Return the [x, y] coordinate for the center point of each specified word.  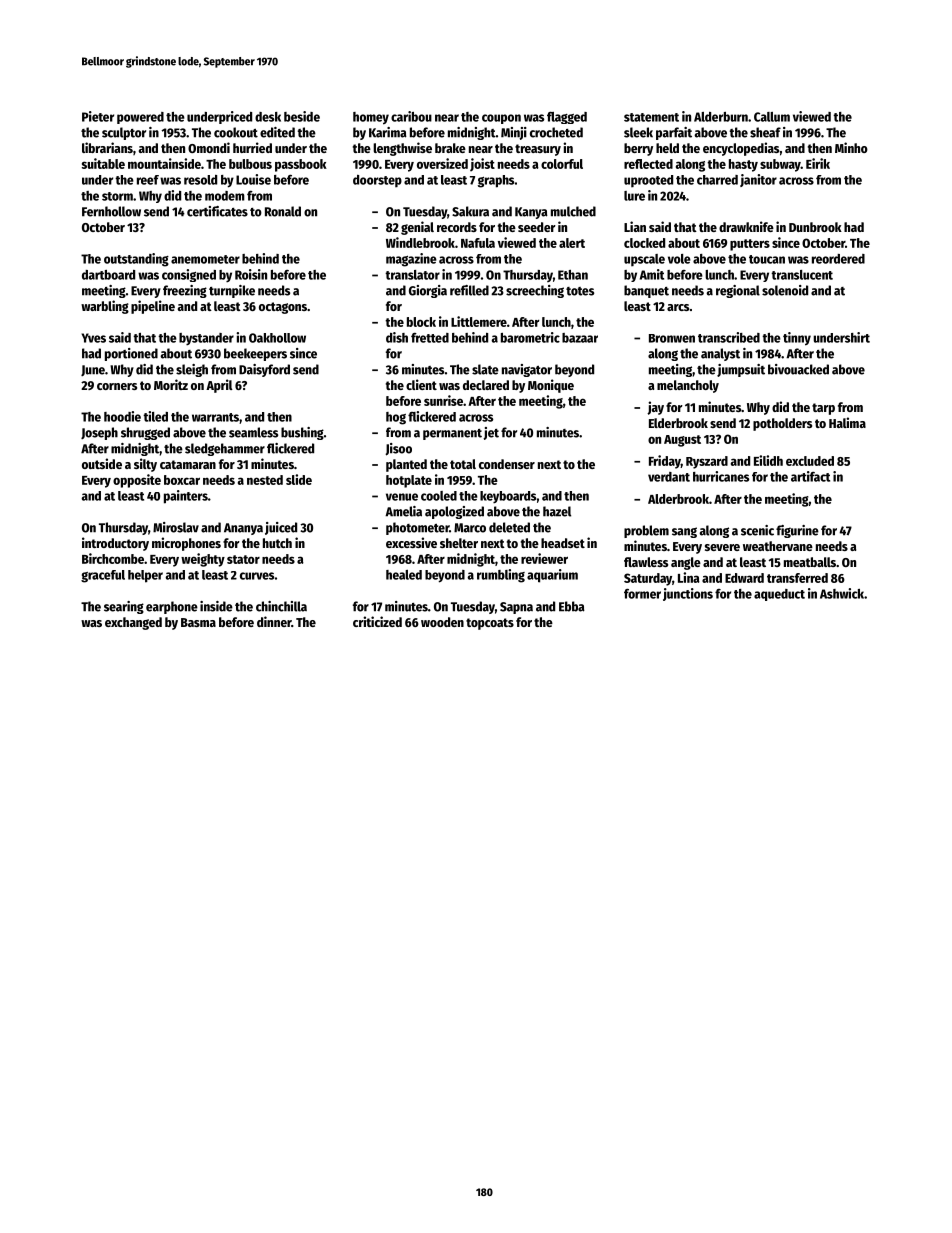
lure [634, 196]
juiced [281, 528]
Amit [652, 274]
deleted [509, 527]
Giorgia [428, 291]
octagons [283, 308]
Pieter [98, 116]
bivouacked [798, 369]
